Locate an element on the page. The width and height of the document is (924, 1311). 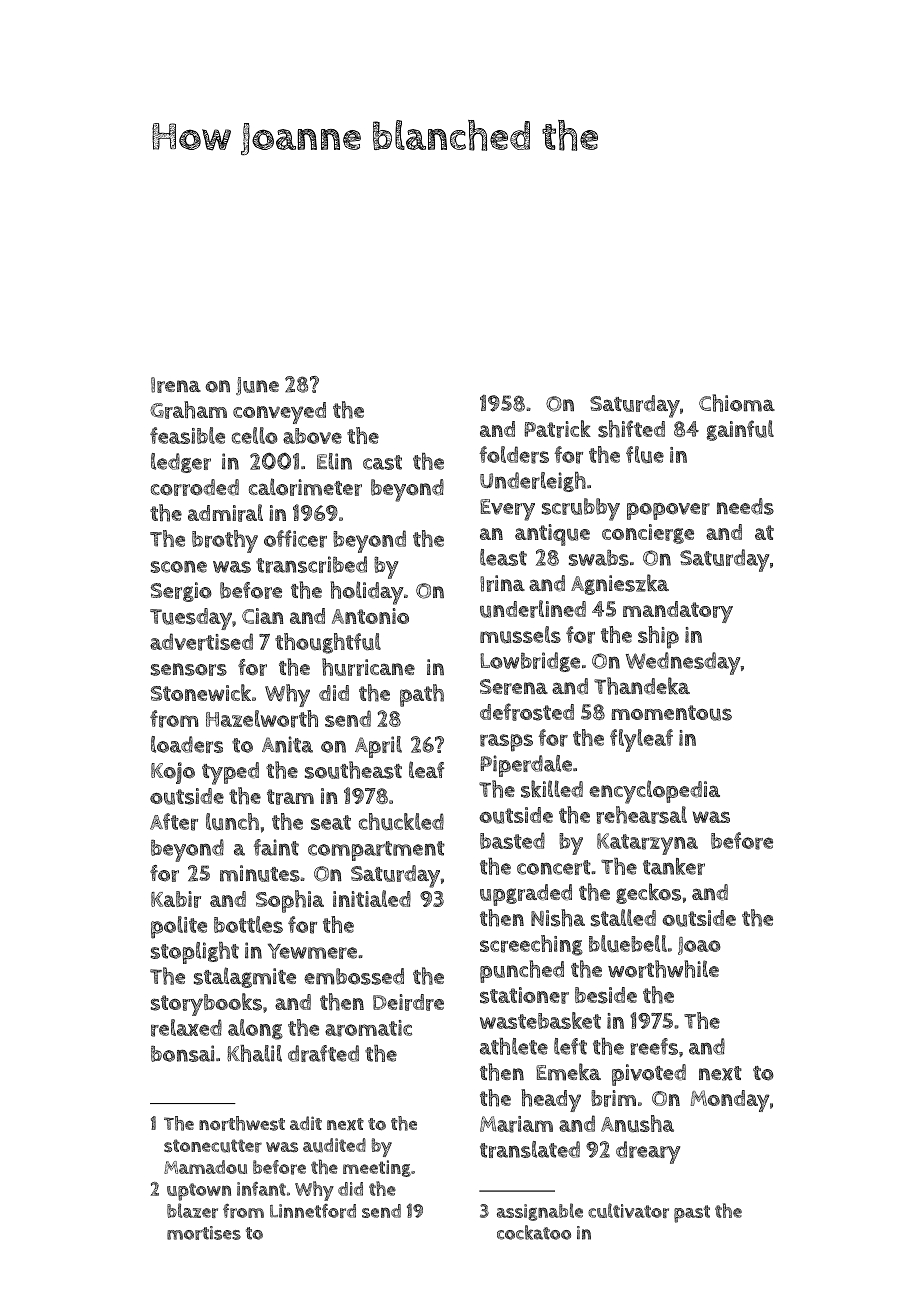
aromatic is located at coordinates (368, 1028).
